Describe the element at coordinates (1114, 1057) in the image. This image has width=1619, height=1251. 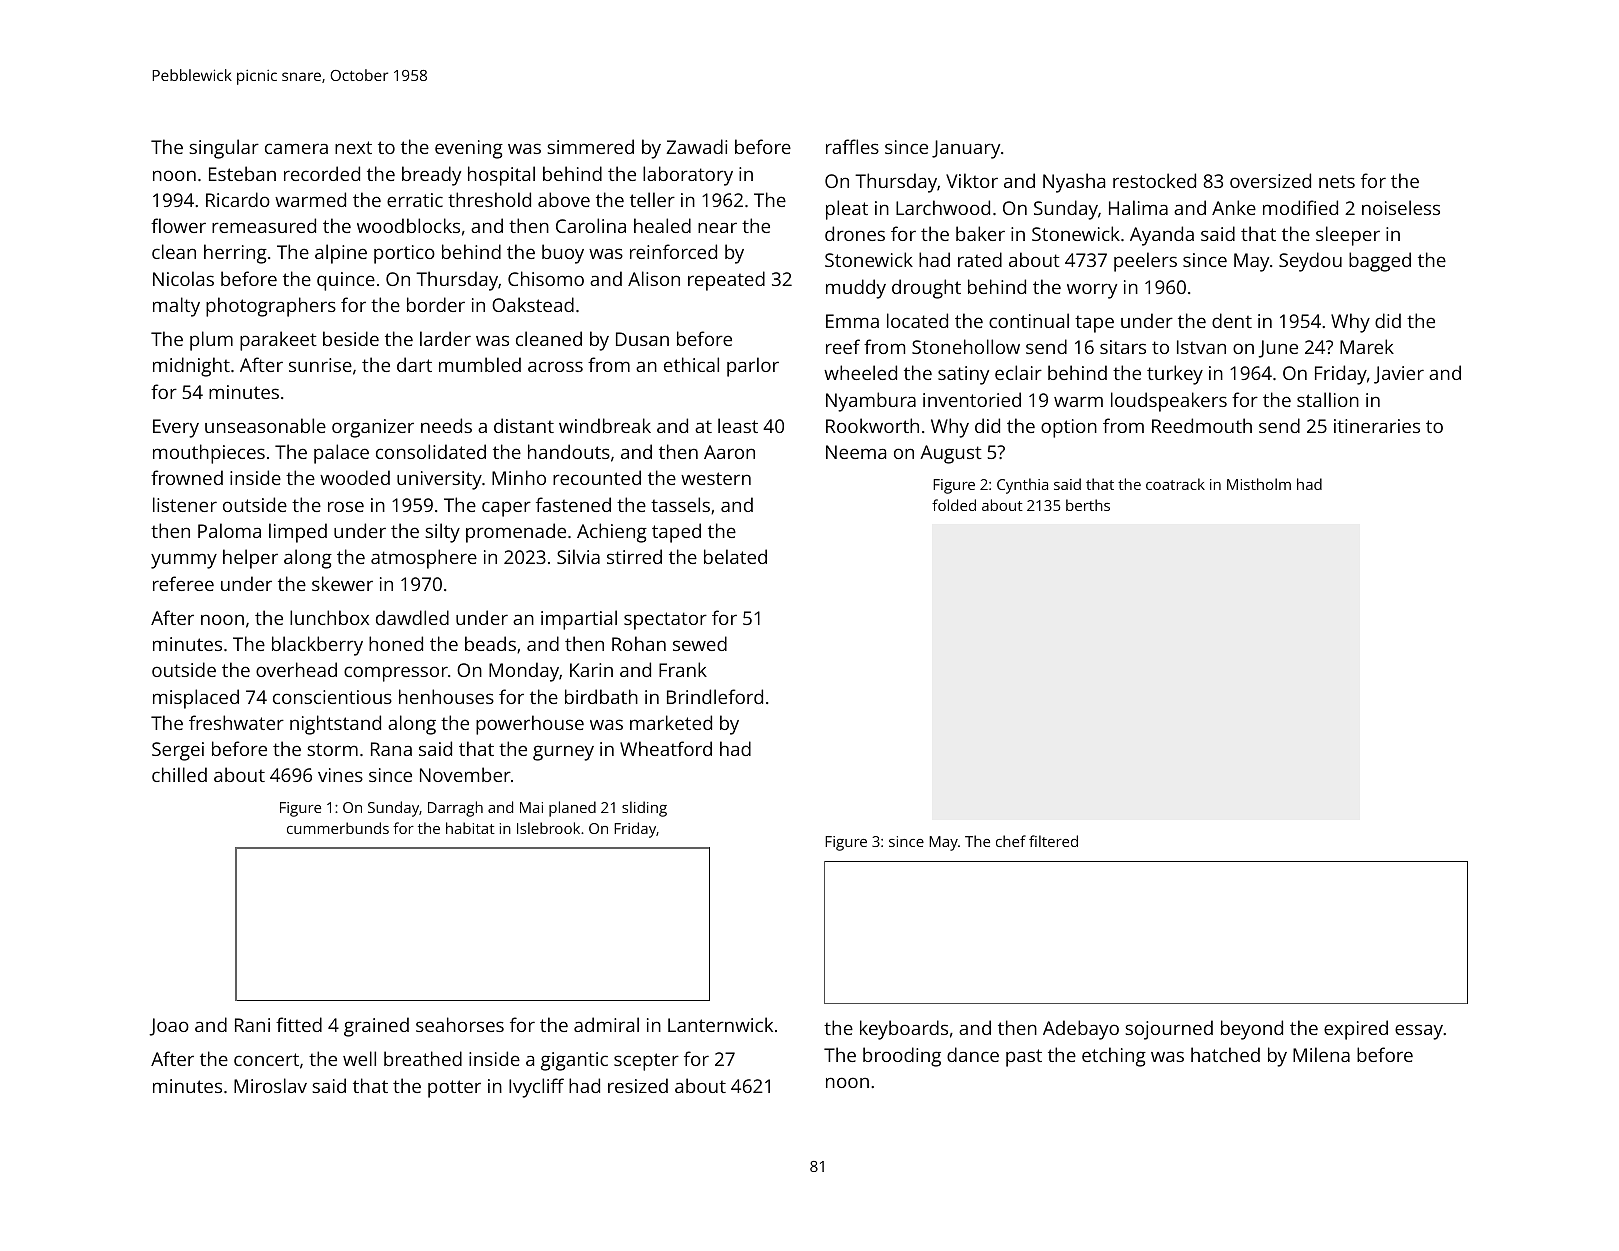
I see `etching` at that location.
